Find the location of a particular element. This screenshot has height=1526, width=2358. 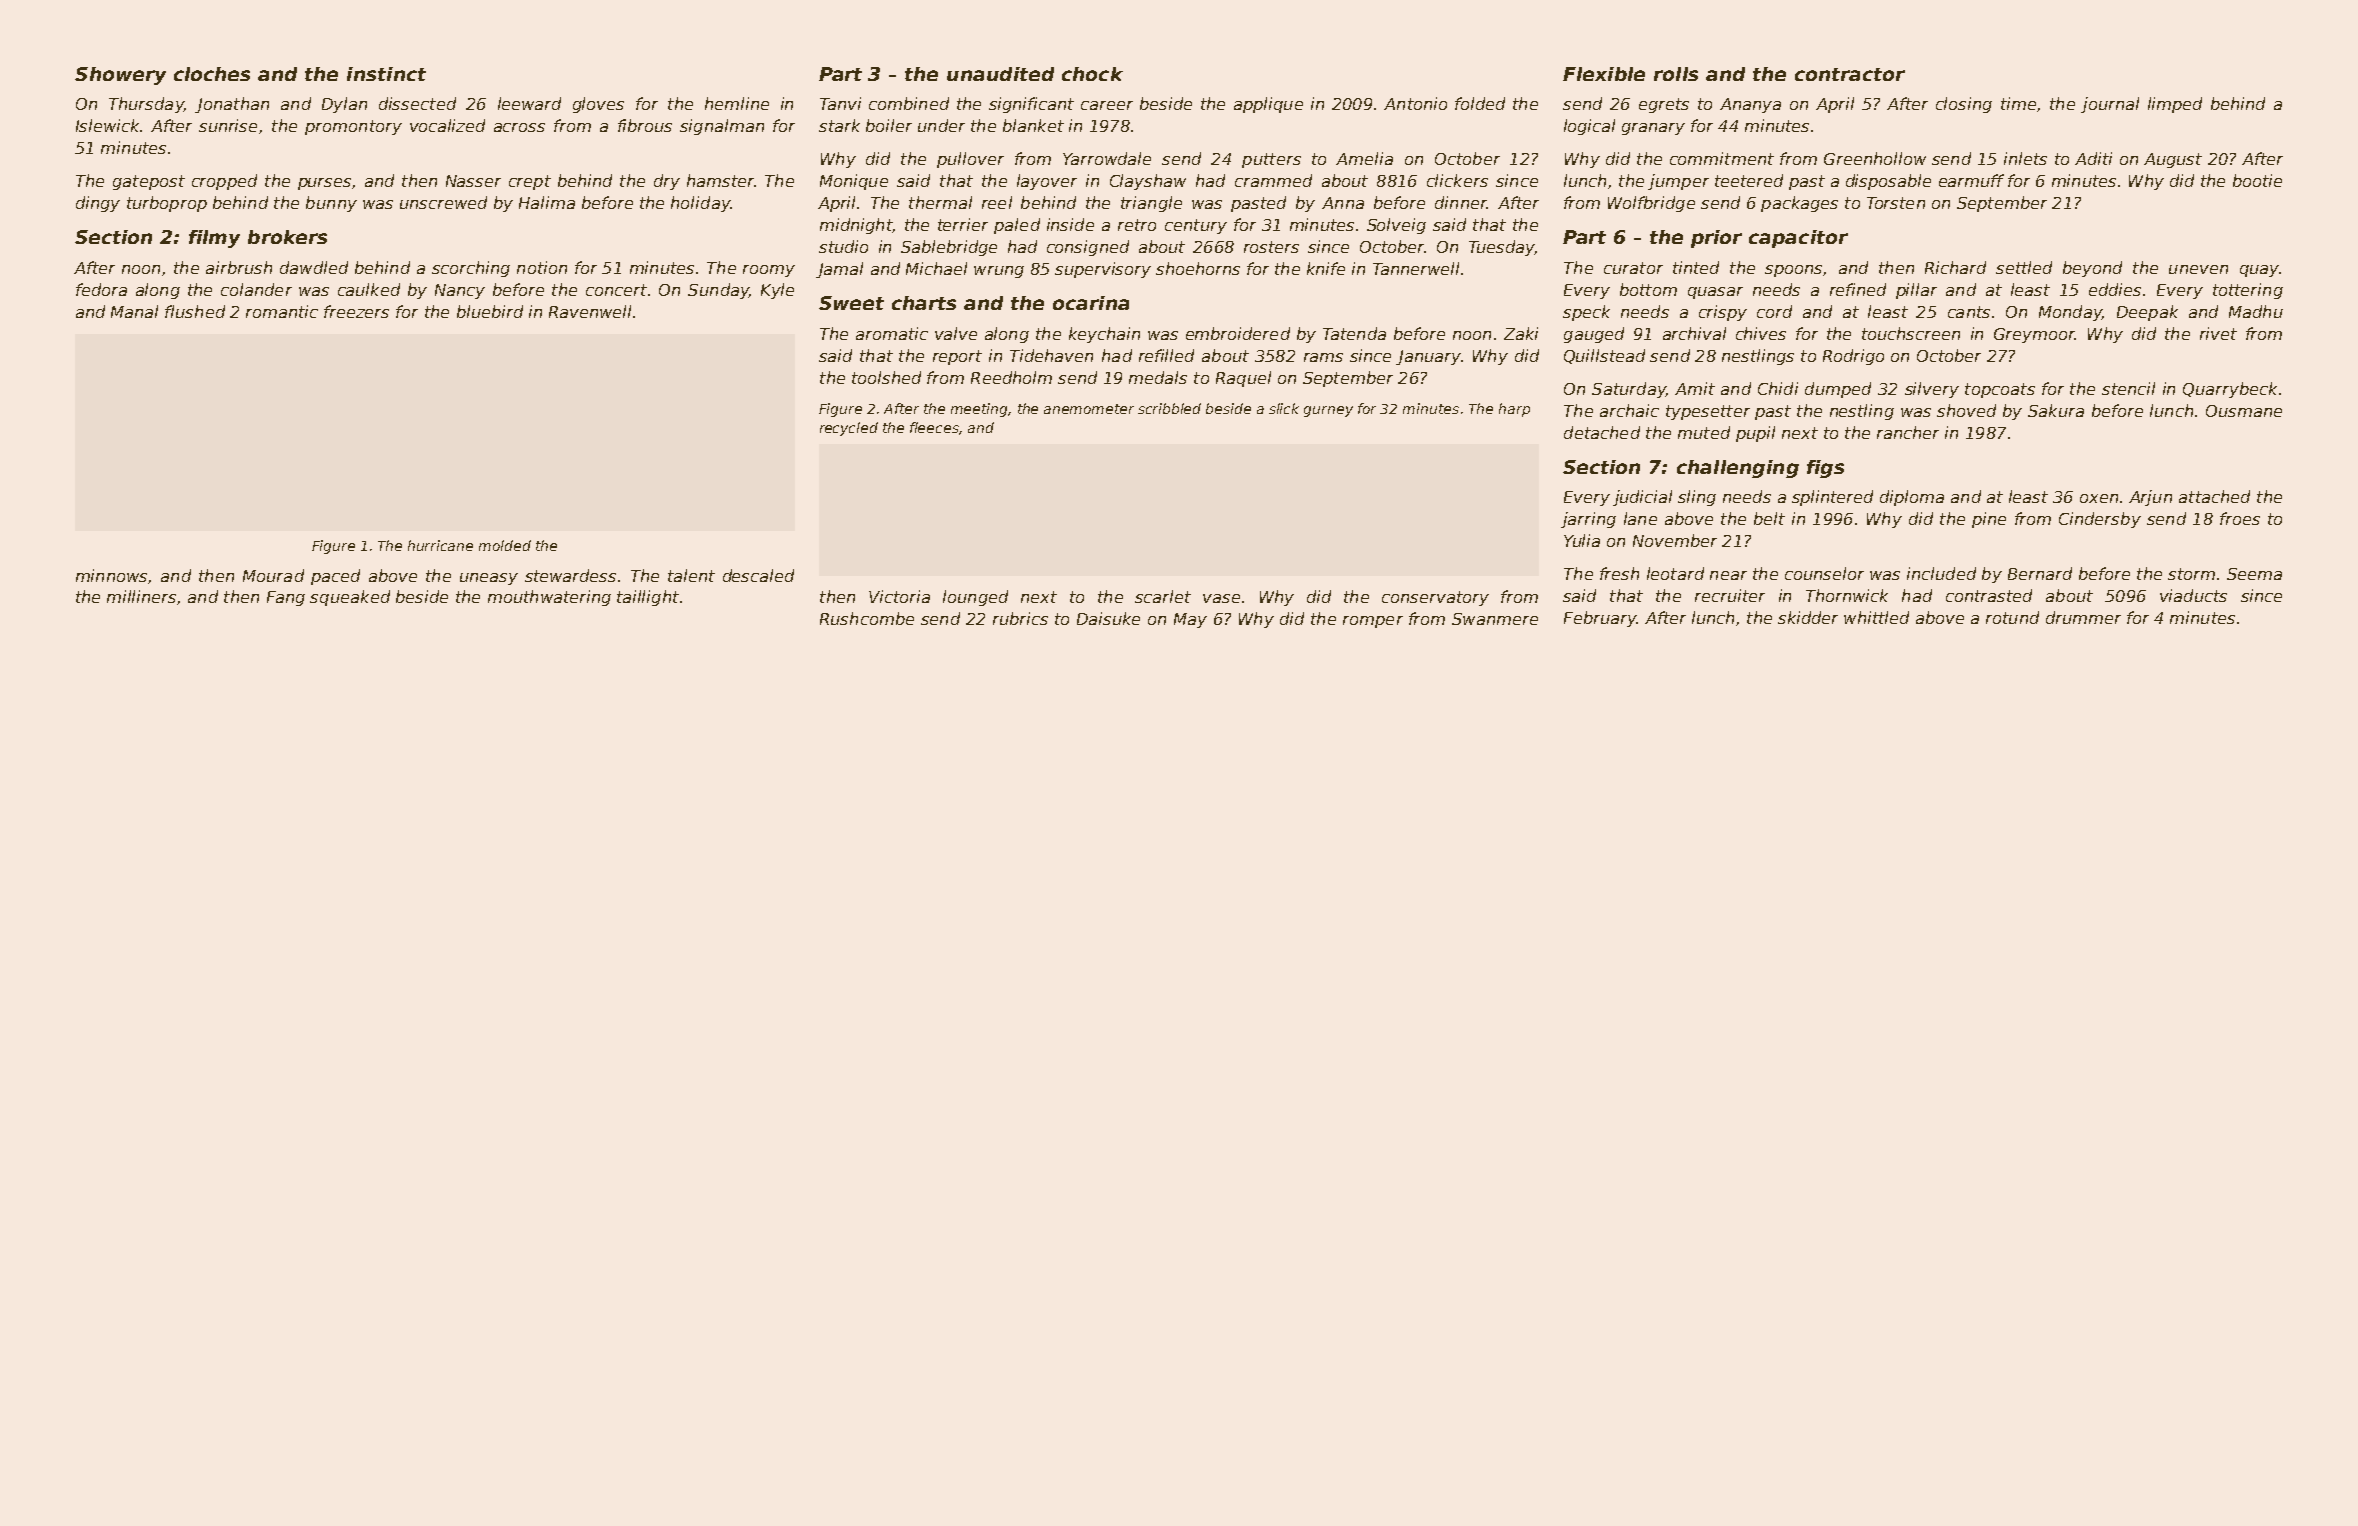

notion is located at coordinates (542, 267).
